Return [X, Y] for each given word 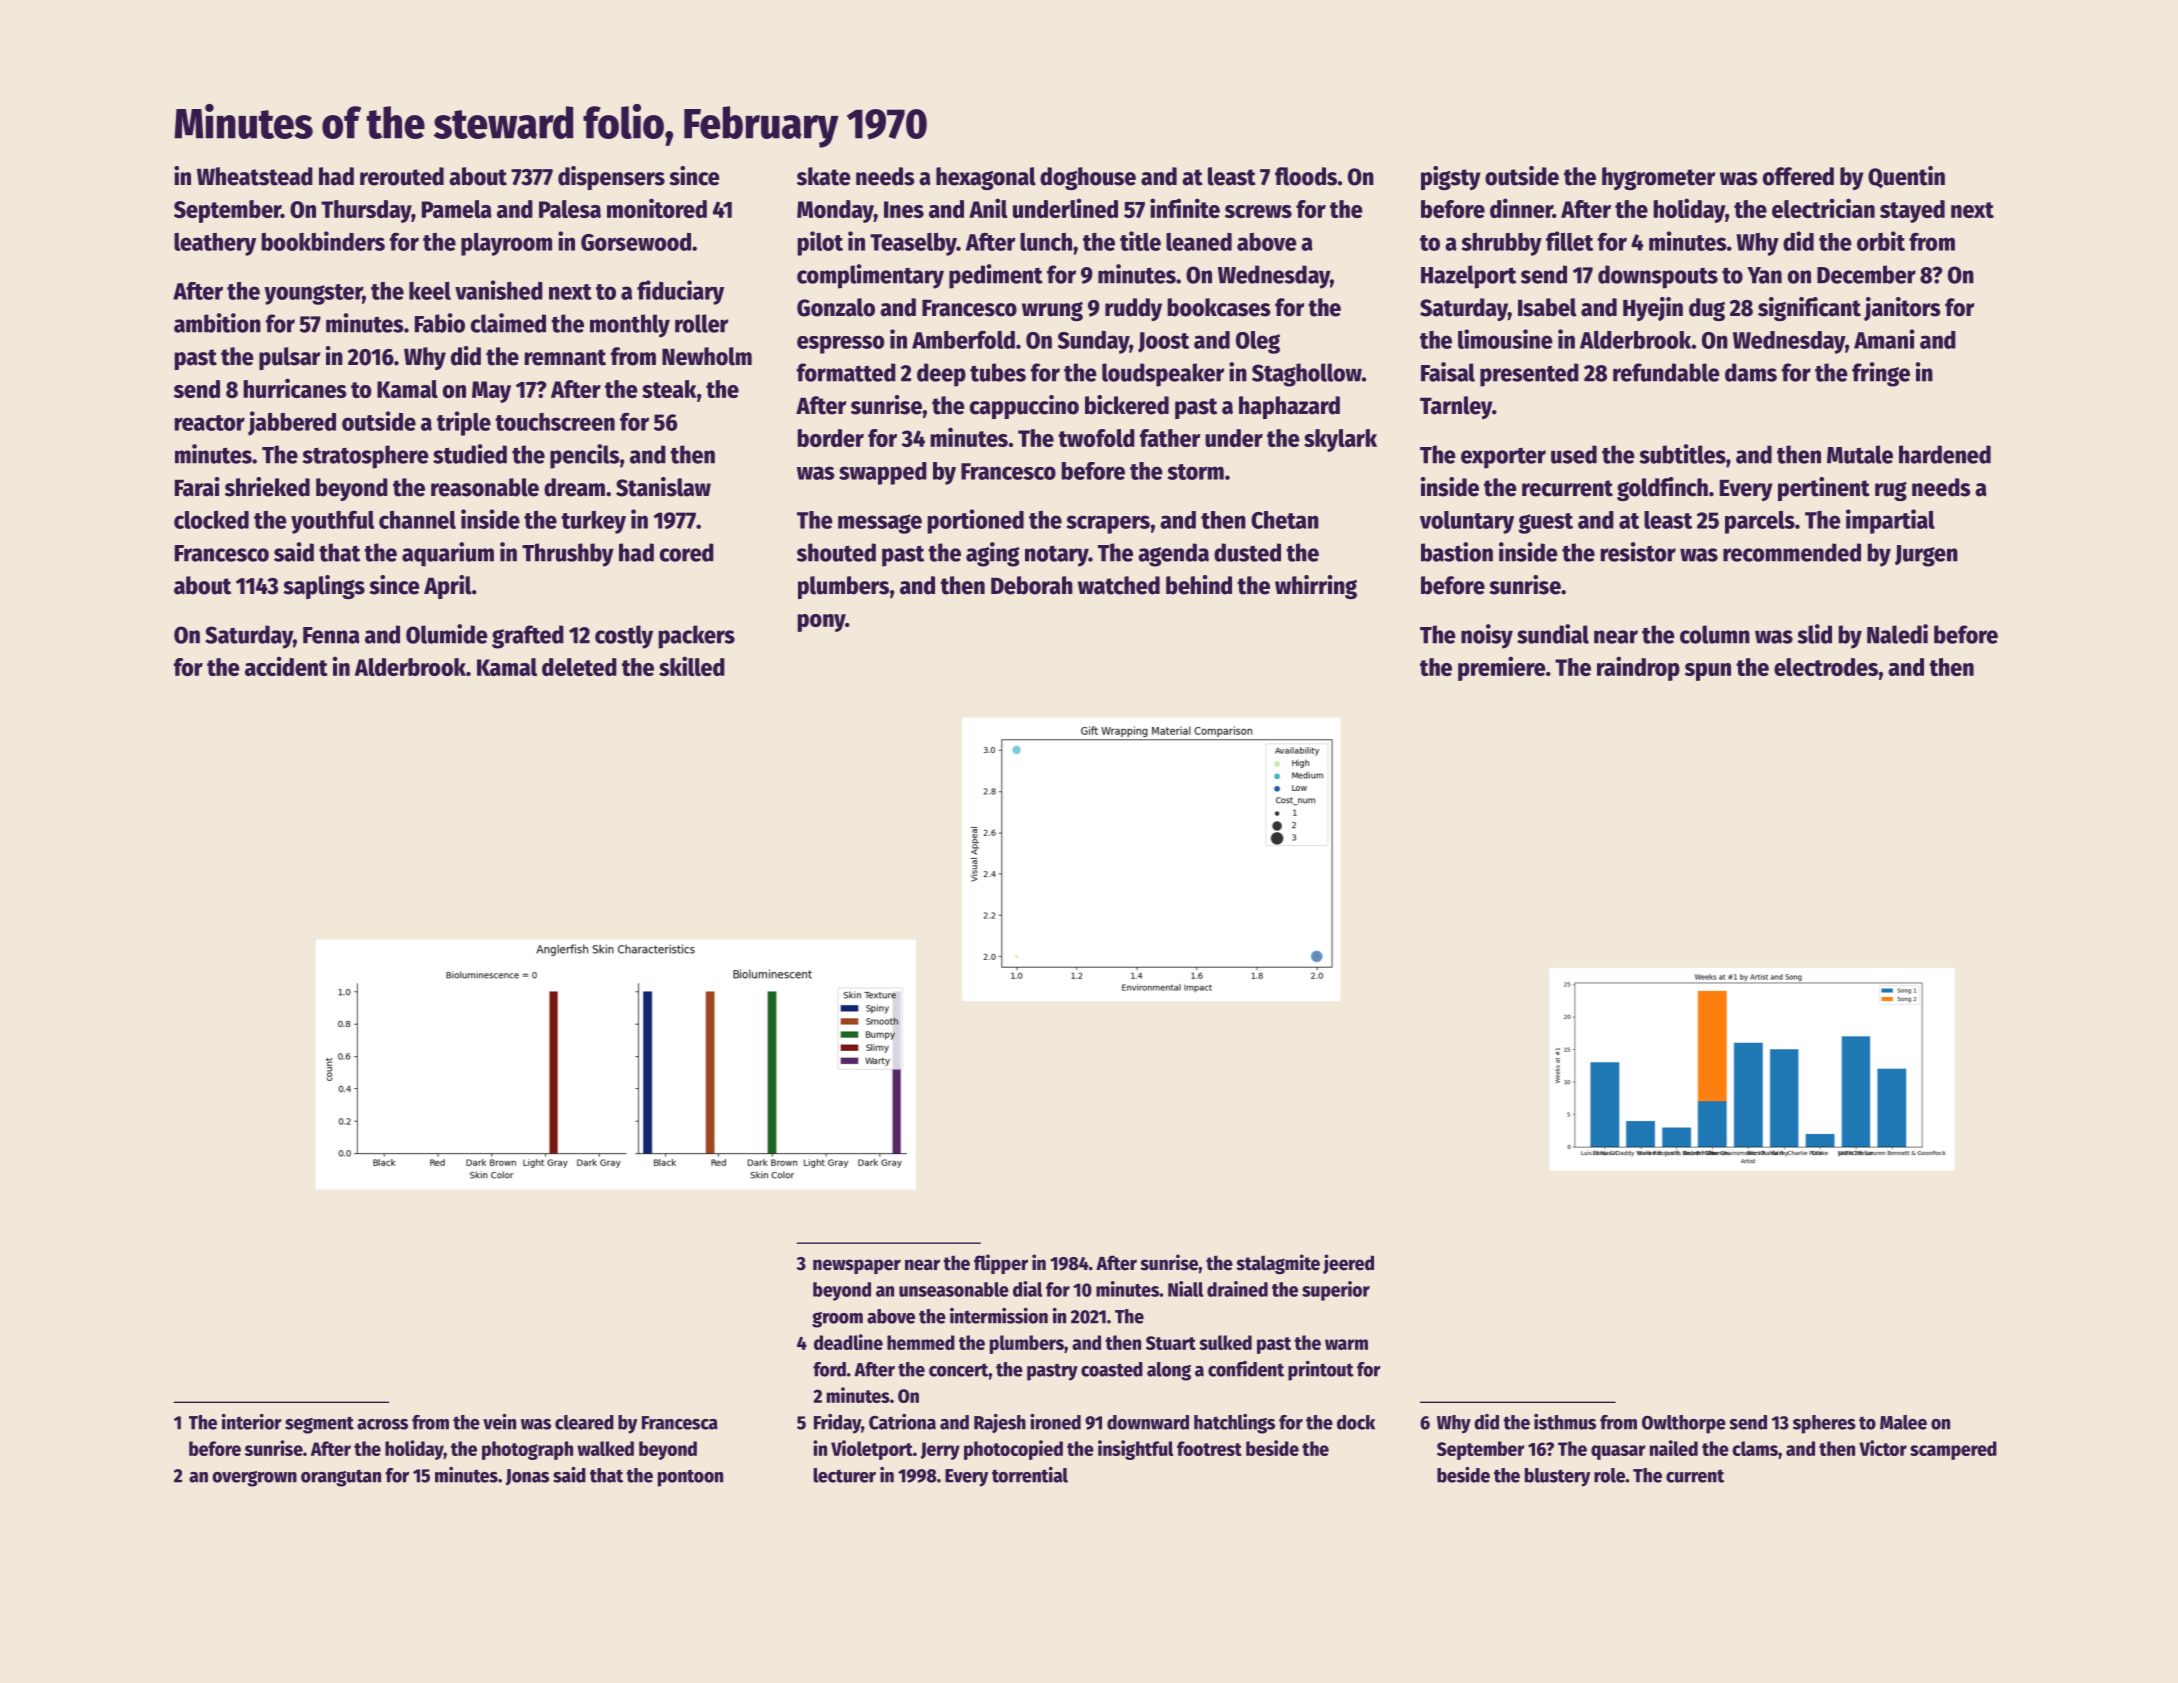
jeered [1348, 1264]
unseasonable [954, 1289]
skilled [692, 666]
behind [1199, 585]
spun [1708, 672]
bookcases [1219, 307]
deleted [579, 667]
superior [1336, 1291]
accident [286, 666]
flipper [1001, 1264]
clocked [211, 520]
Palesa [570, 209]
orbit [1881, 241]
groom [837, 1320]
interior [252, 1422]
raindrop [1638, 668]
